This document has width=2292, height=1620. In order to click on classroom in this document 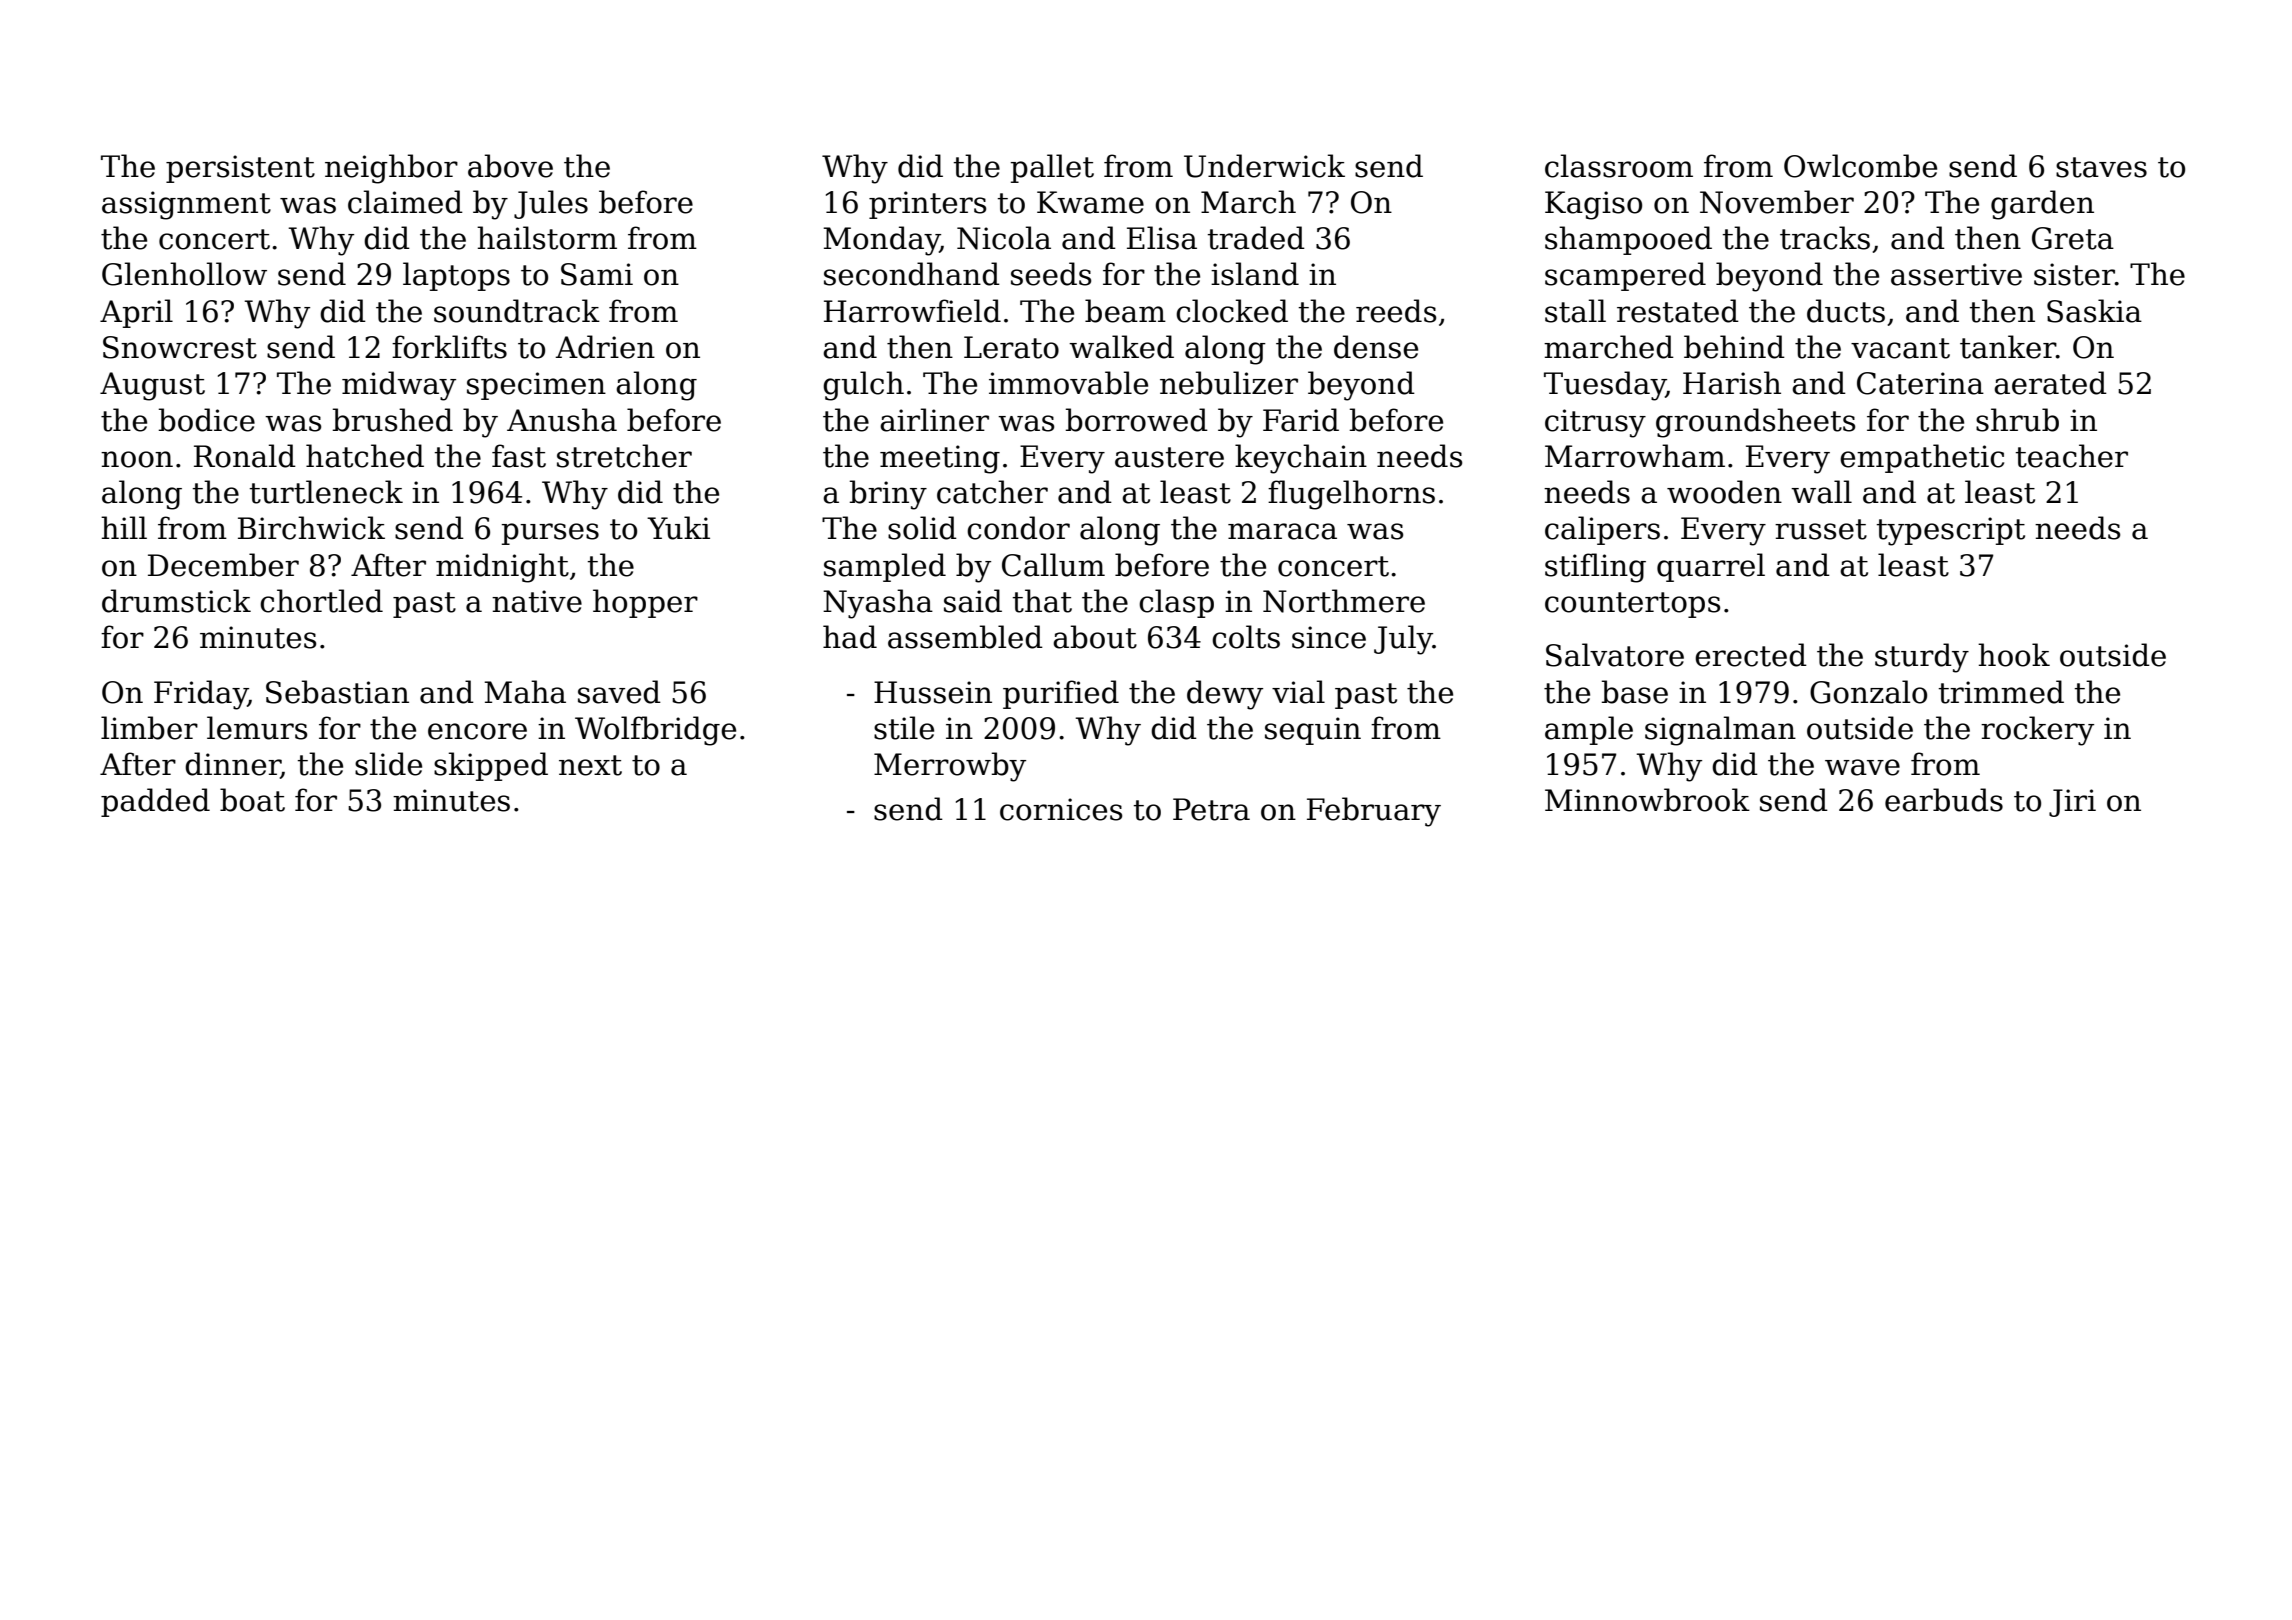, I will do `click(1619, 166)`.
